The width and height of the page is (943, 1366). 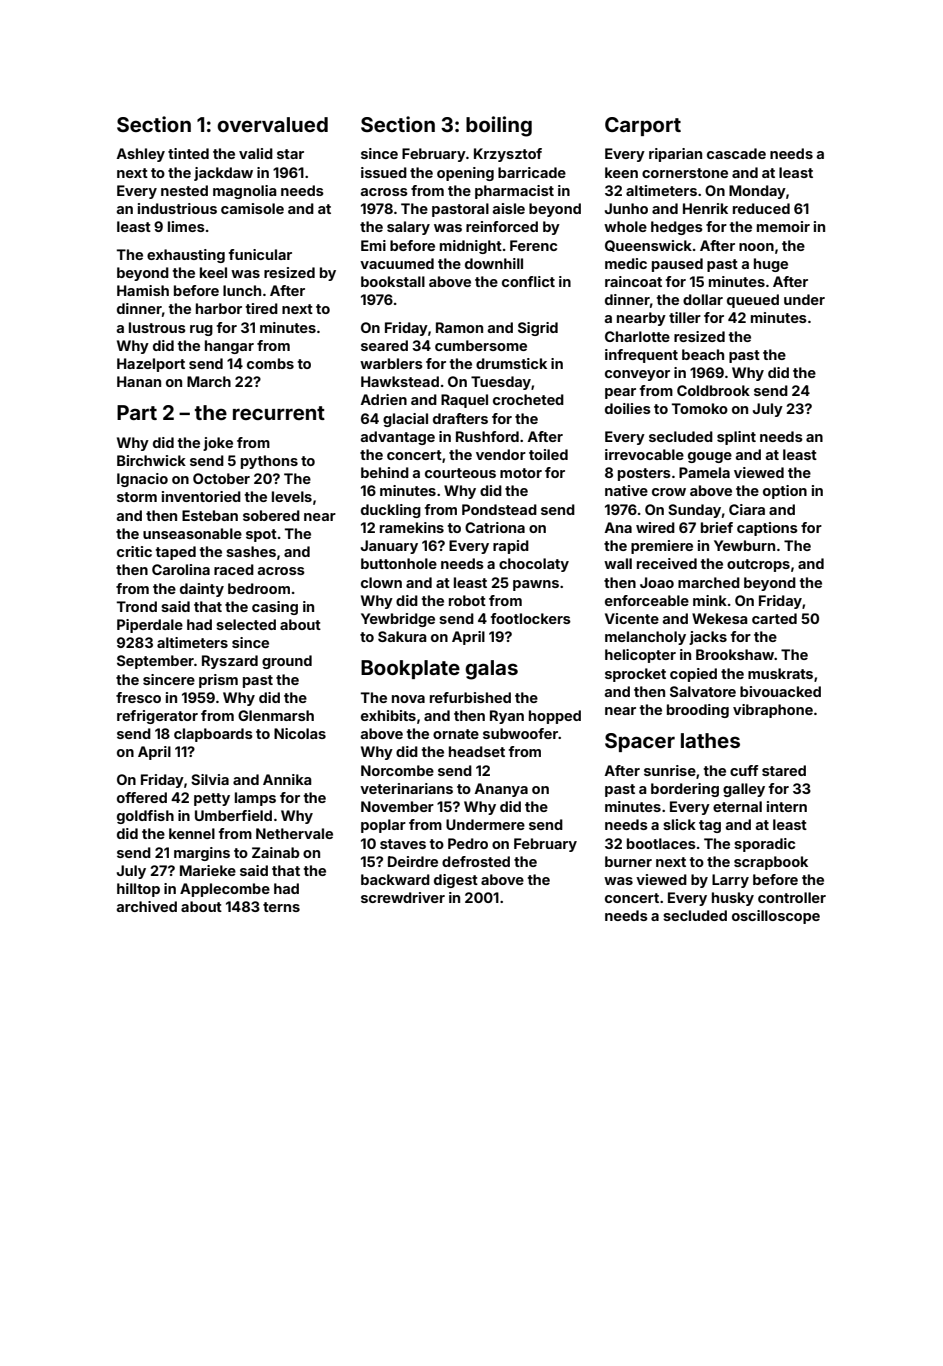 What do you see at coordinates (270, 363) in the page?
I see `combs` at bounding box center [270, 363].
